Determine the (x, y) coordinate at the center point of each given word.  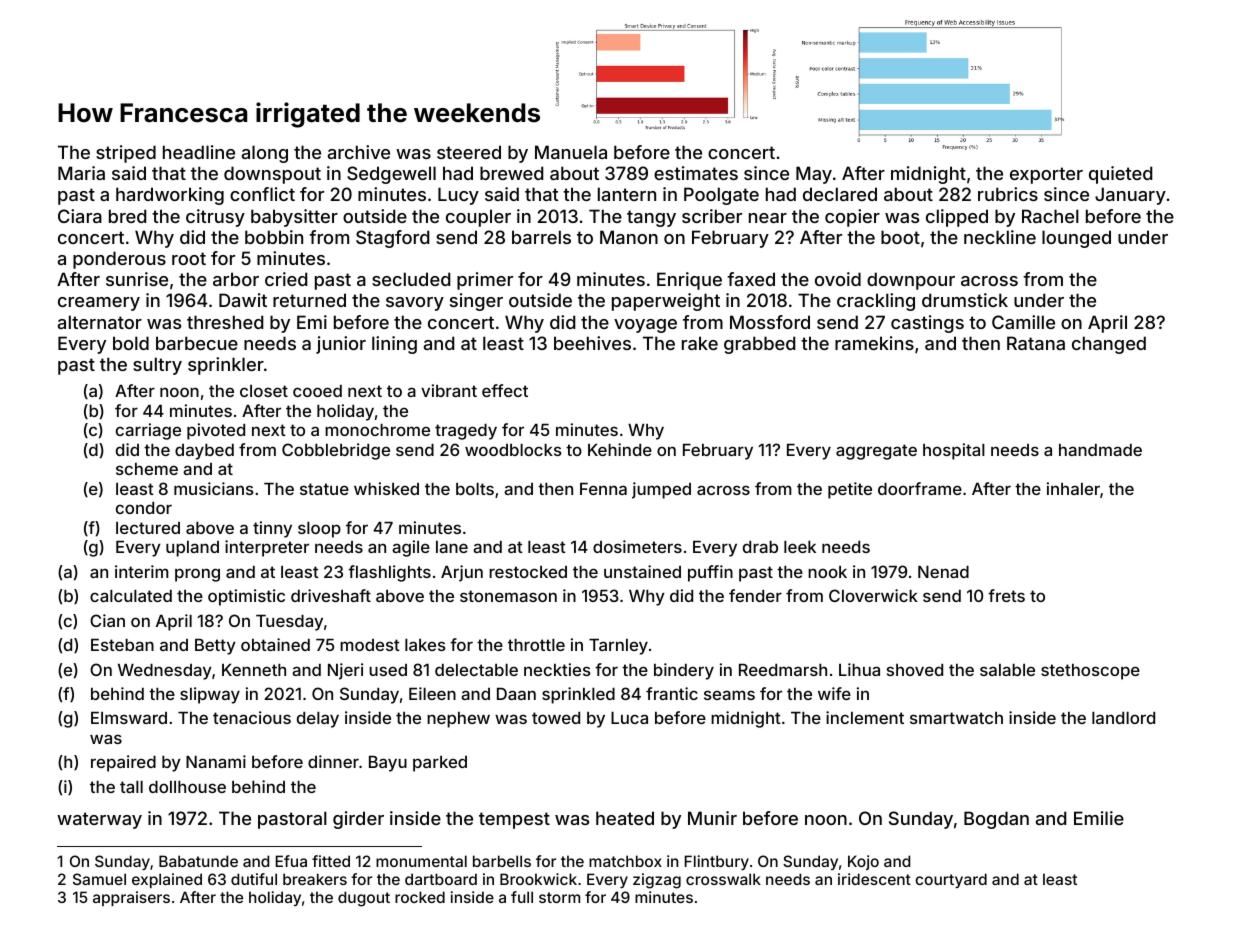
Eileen (432, 693)
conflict (262, 194)
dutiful (254, 879)
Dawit (243, 300)
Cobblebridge (336, 451)
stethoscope (1090, 672)
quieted (1120, 175)
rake (700, 343)
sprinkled (578, 695)
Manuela (571, 152)
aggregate (876, 452)
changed (1109, 345)
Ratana (1036, 343)
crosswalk (723, 879)
